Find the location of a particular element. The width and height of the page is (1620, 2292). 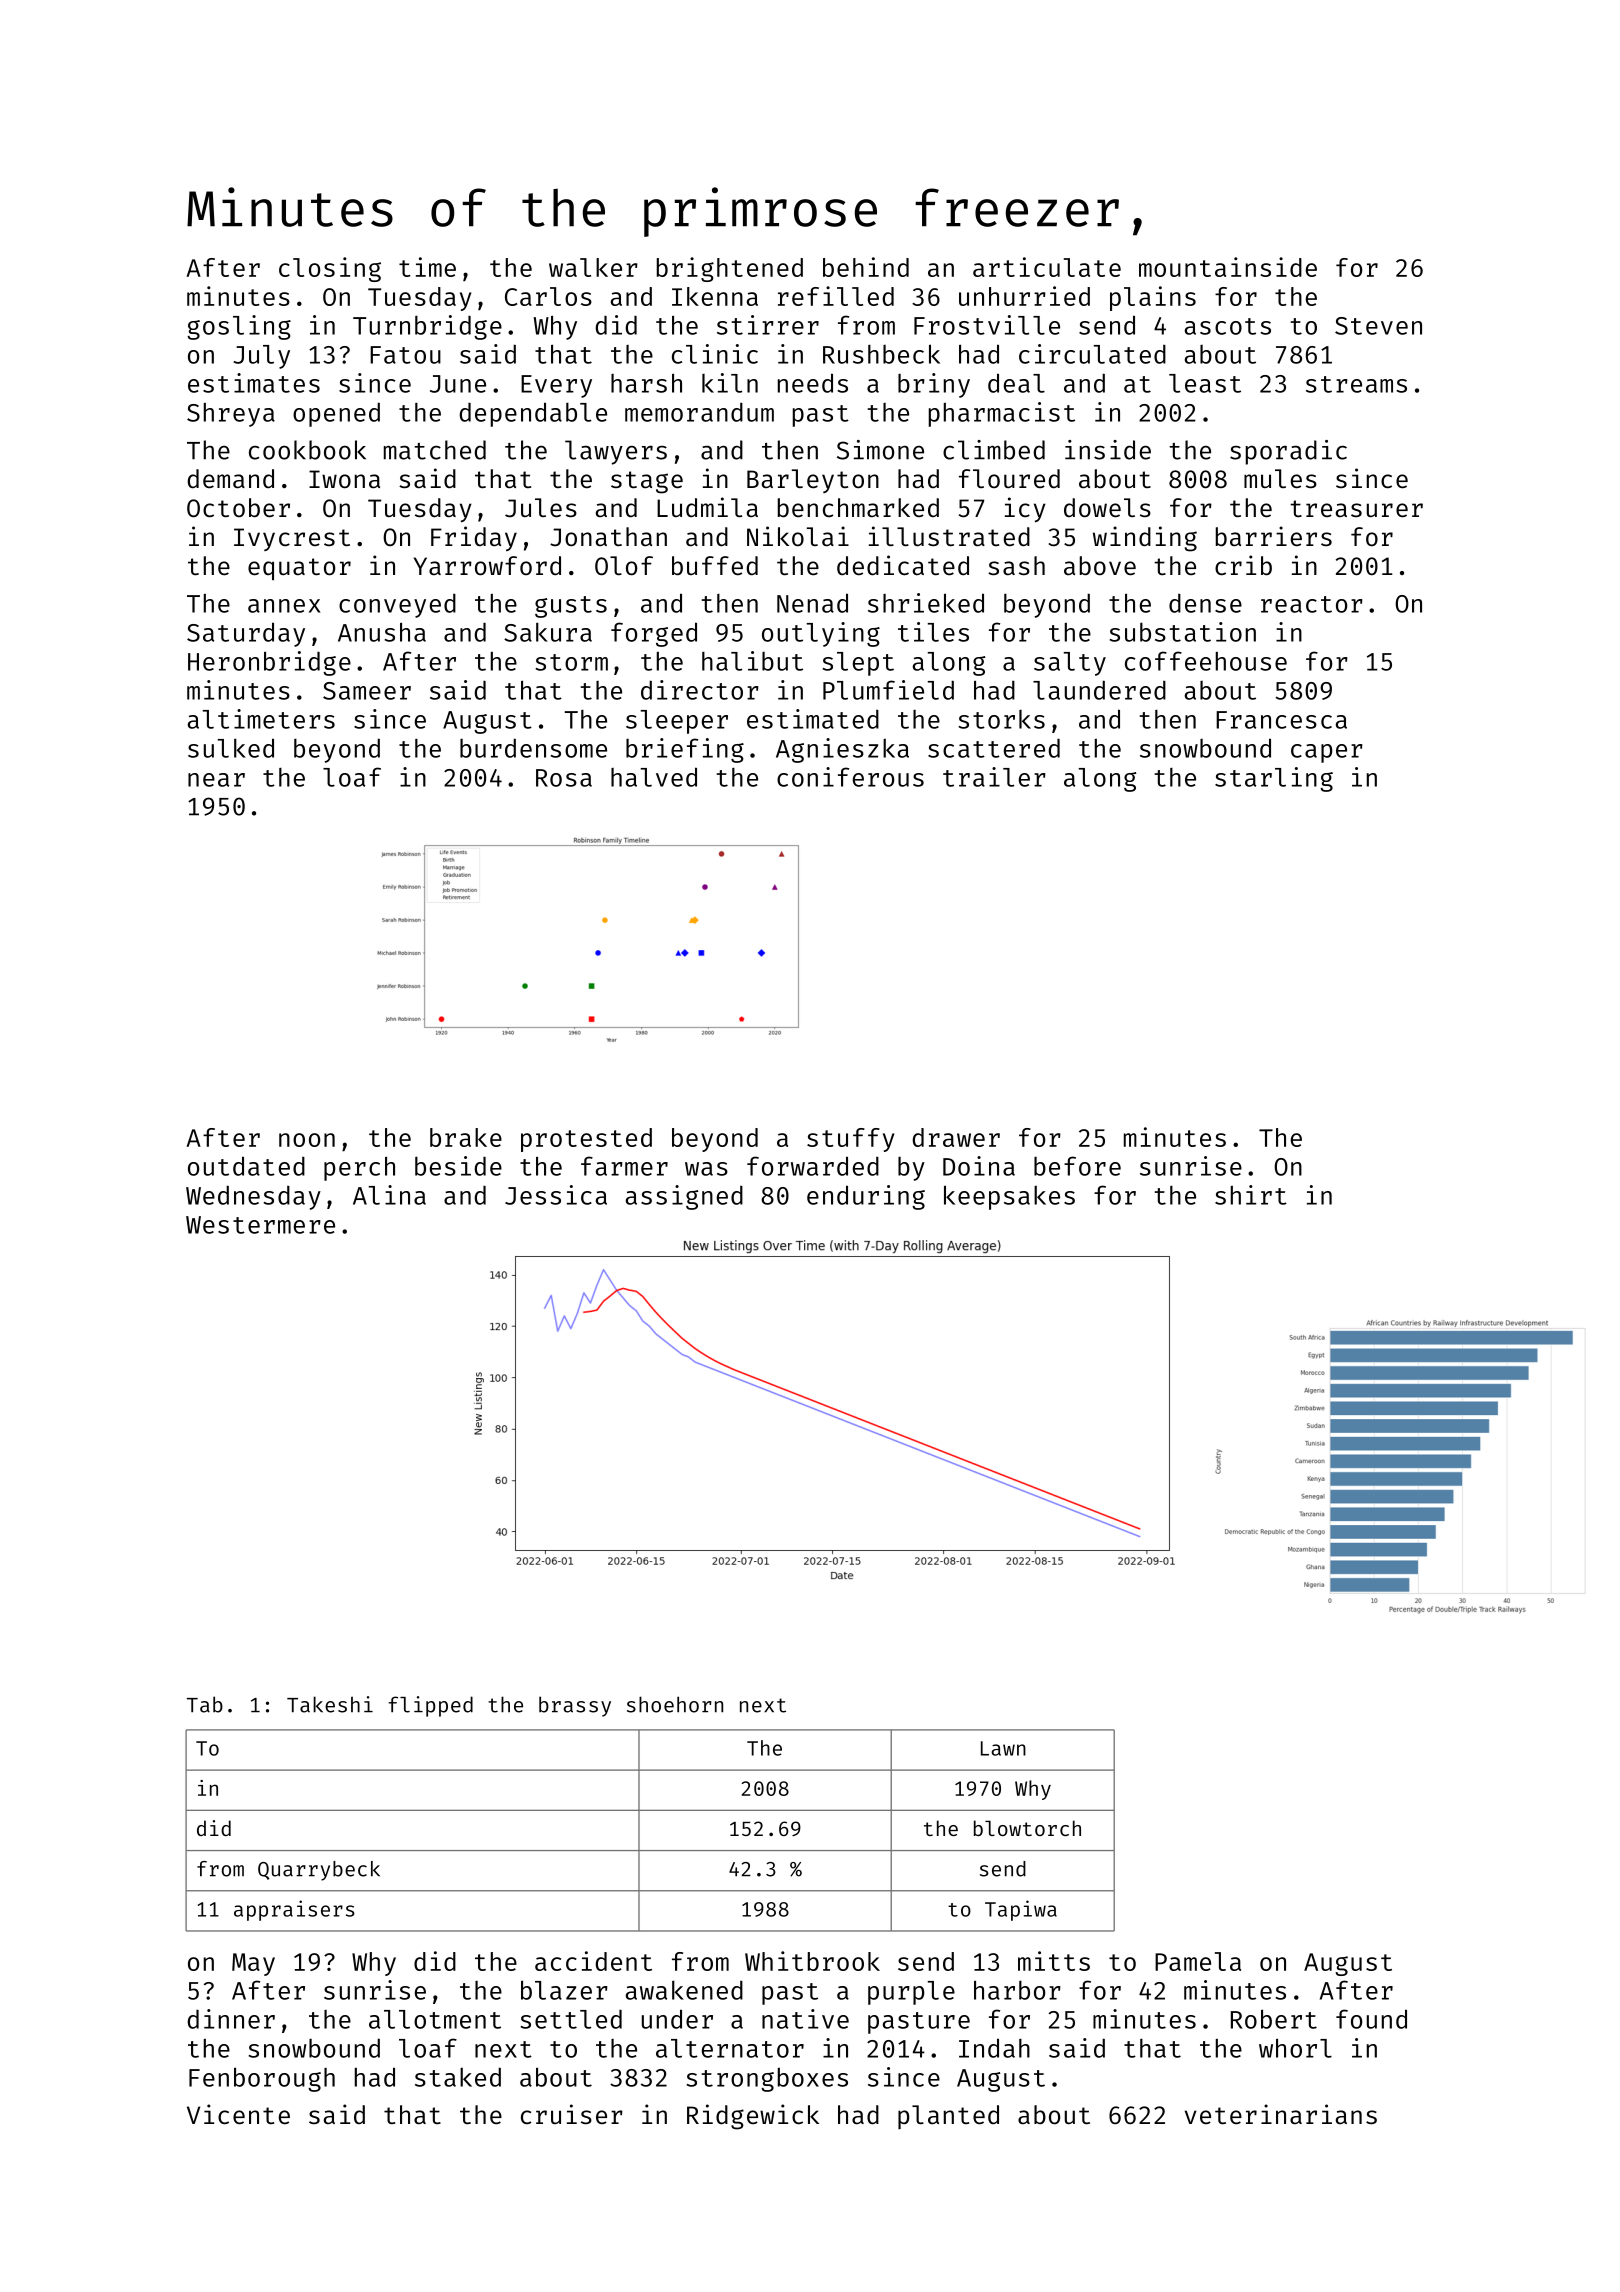

shirt is located at coordinates (1251, 1195).
